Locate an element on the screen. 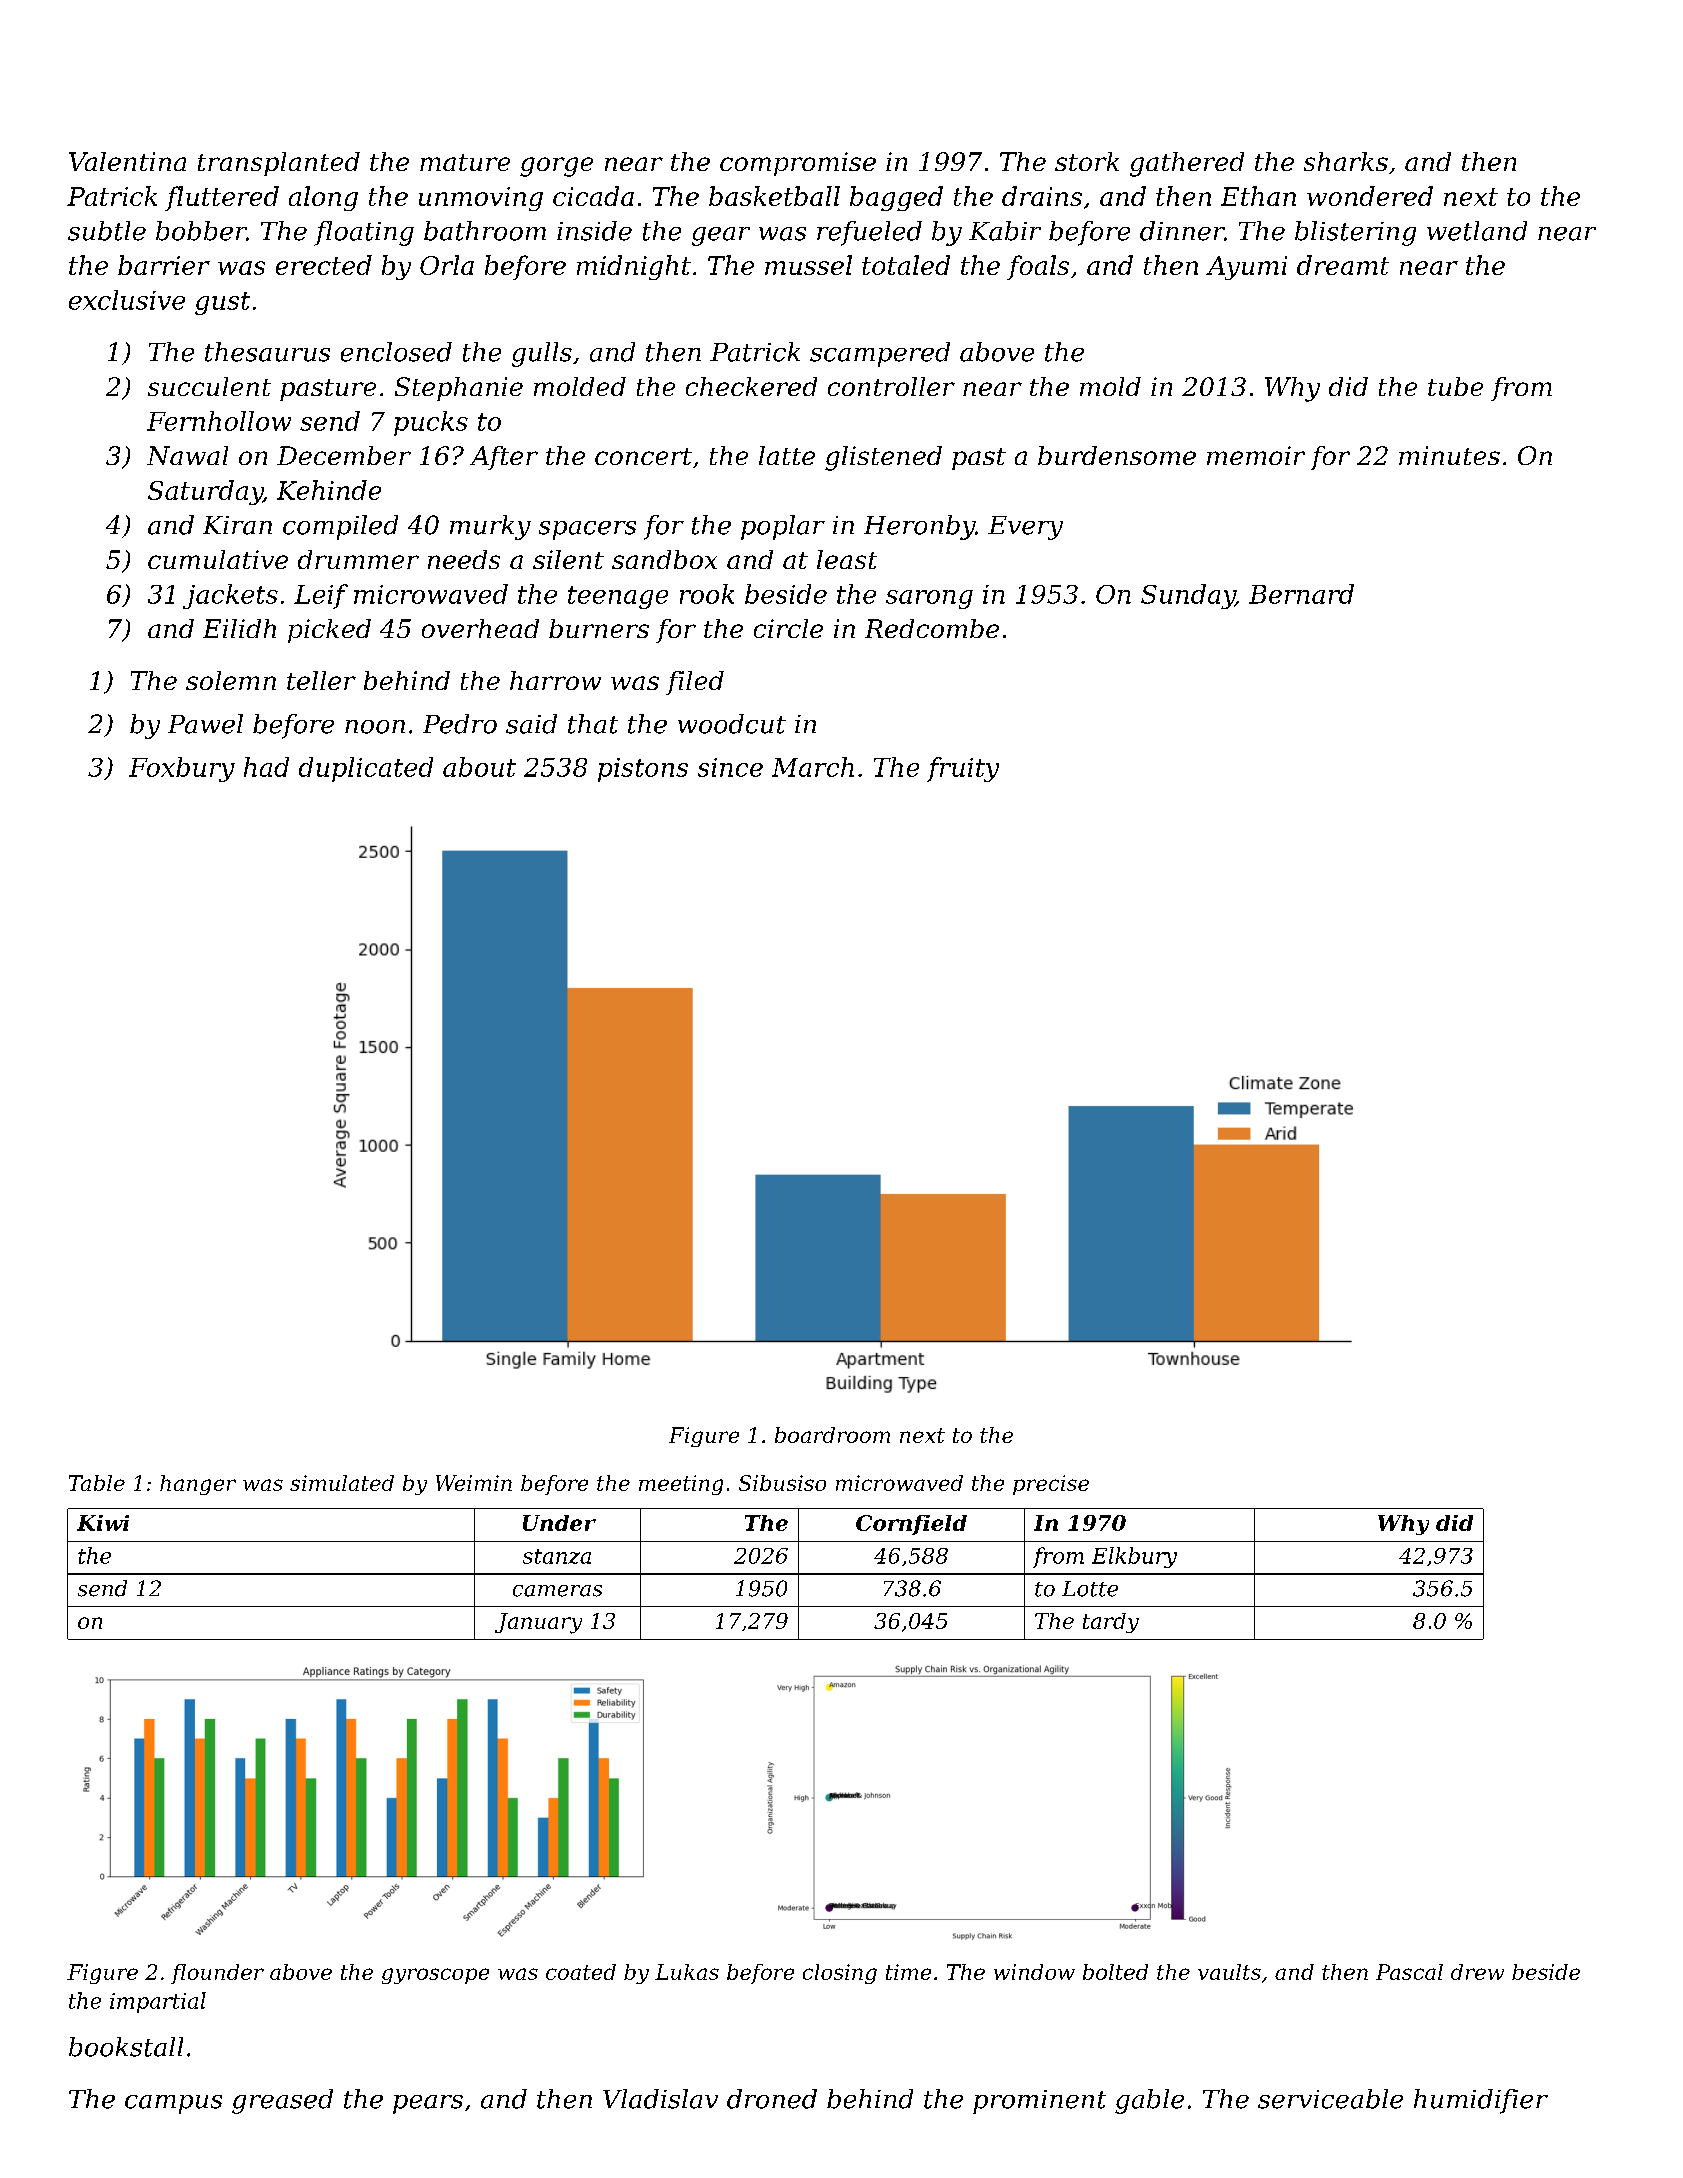 This screenshot has width=1683, height=2178. Bernard is located at coordinates (1301, 594).
